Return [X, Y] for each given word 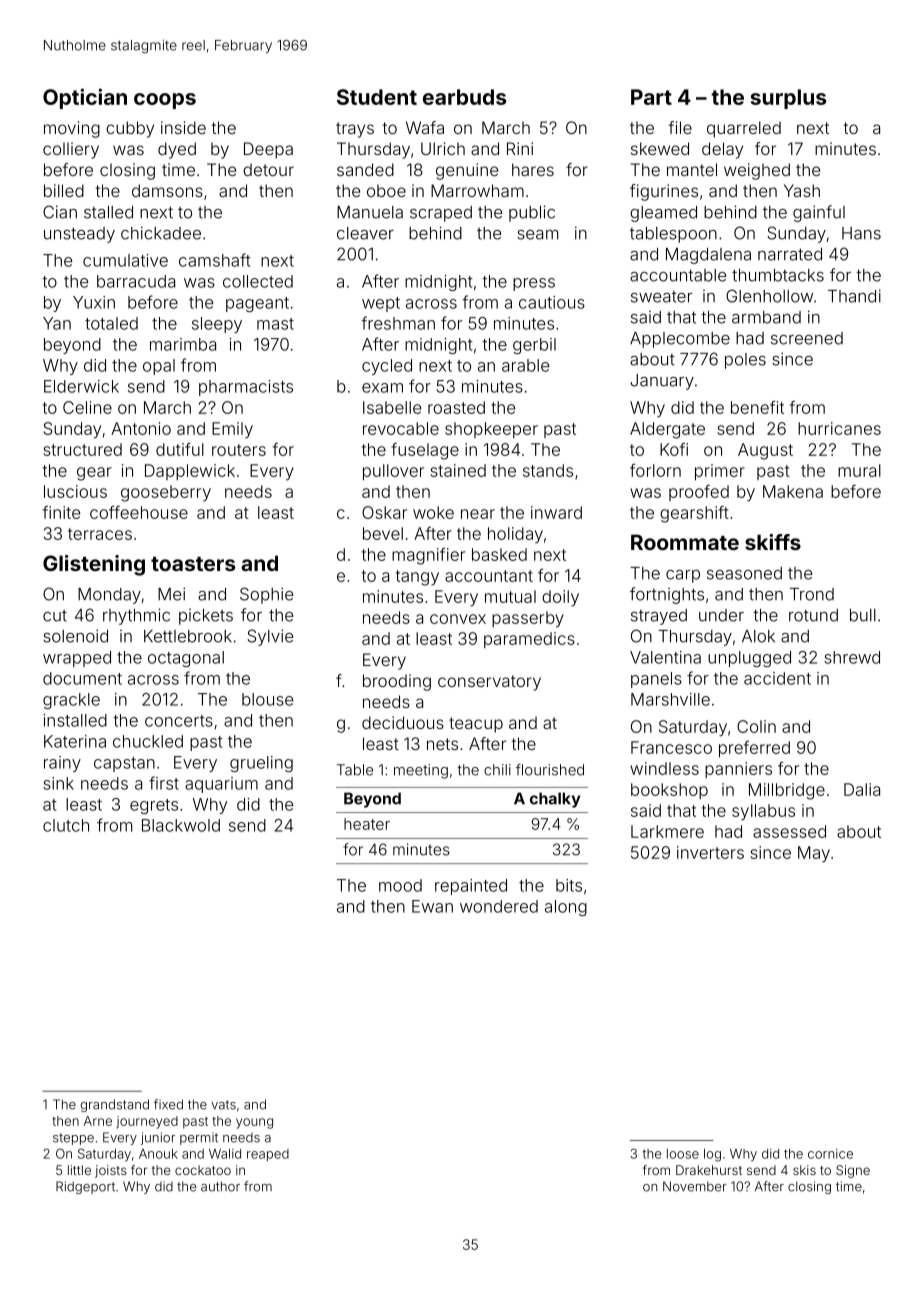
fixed [168, 1104]
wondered [499, 906]
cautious [552, 302]
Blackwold [181, 825]
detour [268, 169]
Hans [861, 233]
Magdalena [708, 256]
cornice [830, 1154]
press [534, 284]
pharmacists [246, 388]
